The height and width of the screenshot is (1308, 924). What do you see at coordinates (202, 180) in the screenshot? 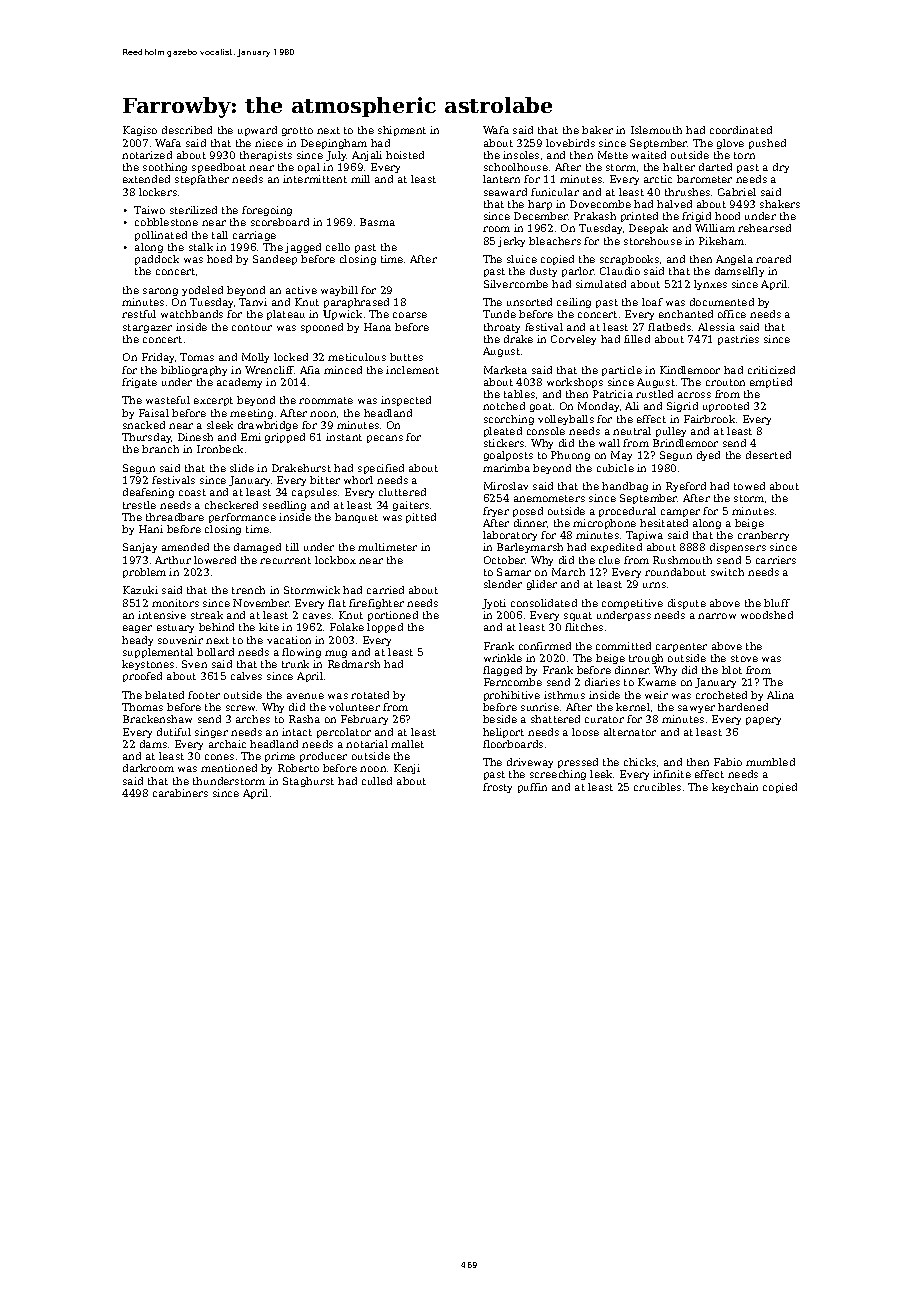
I see `stepfather` at bounding box center [202, 180].
